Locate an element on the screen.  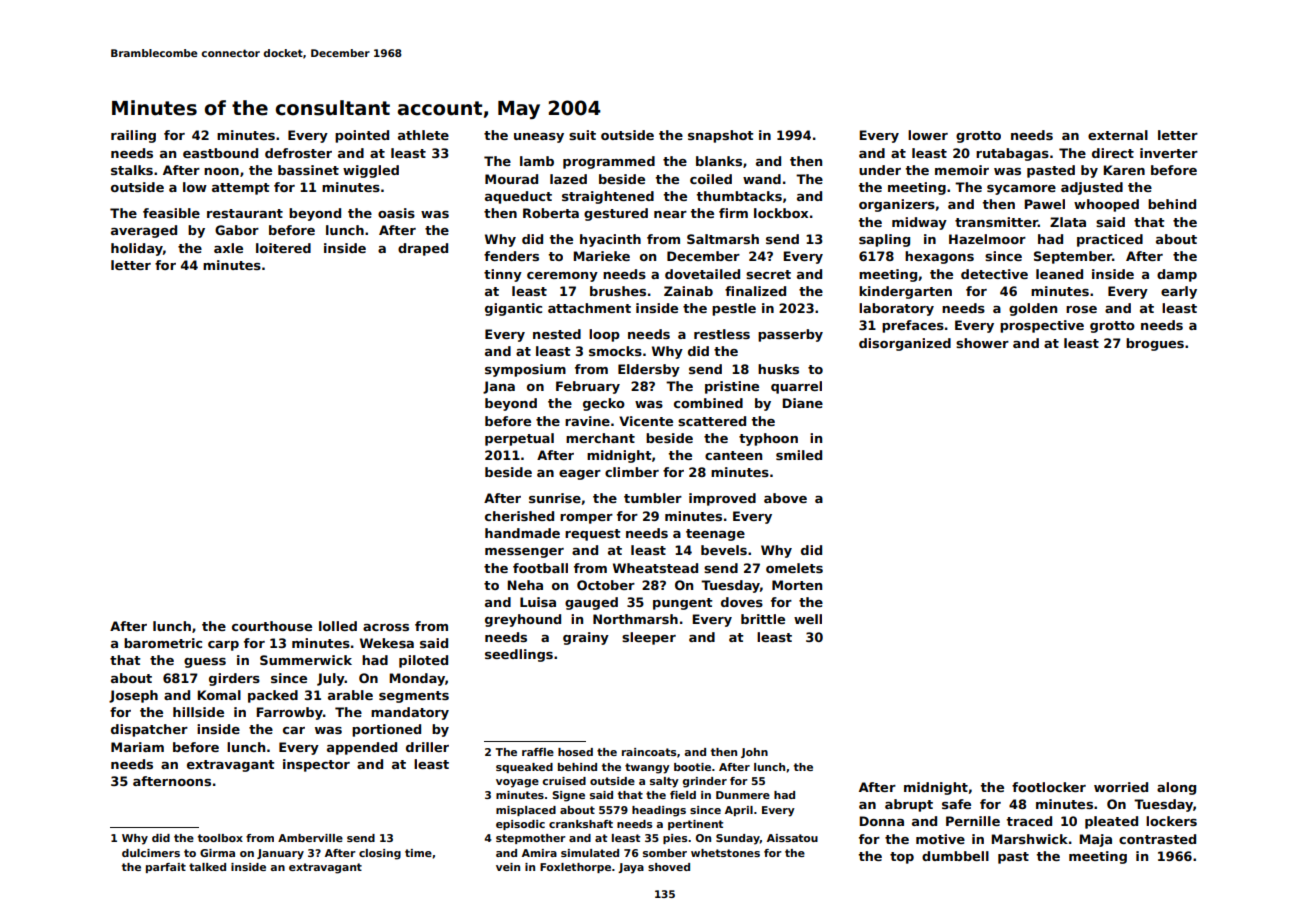
worried is located at coordinates (1121, 787).
